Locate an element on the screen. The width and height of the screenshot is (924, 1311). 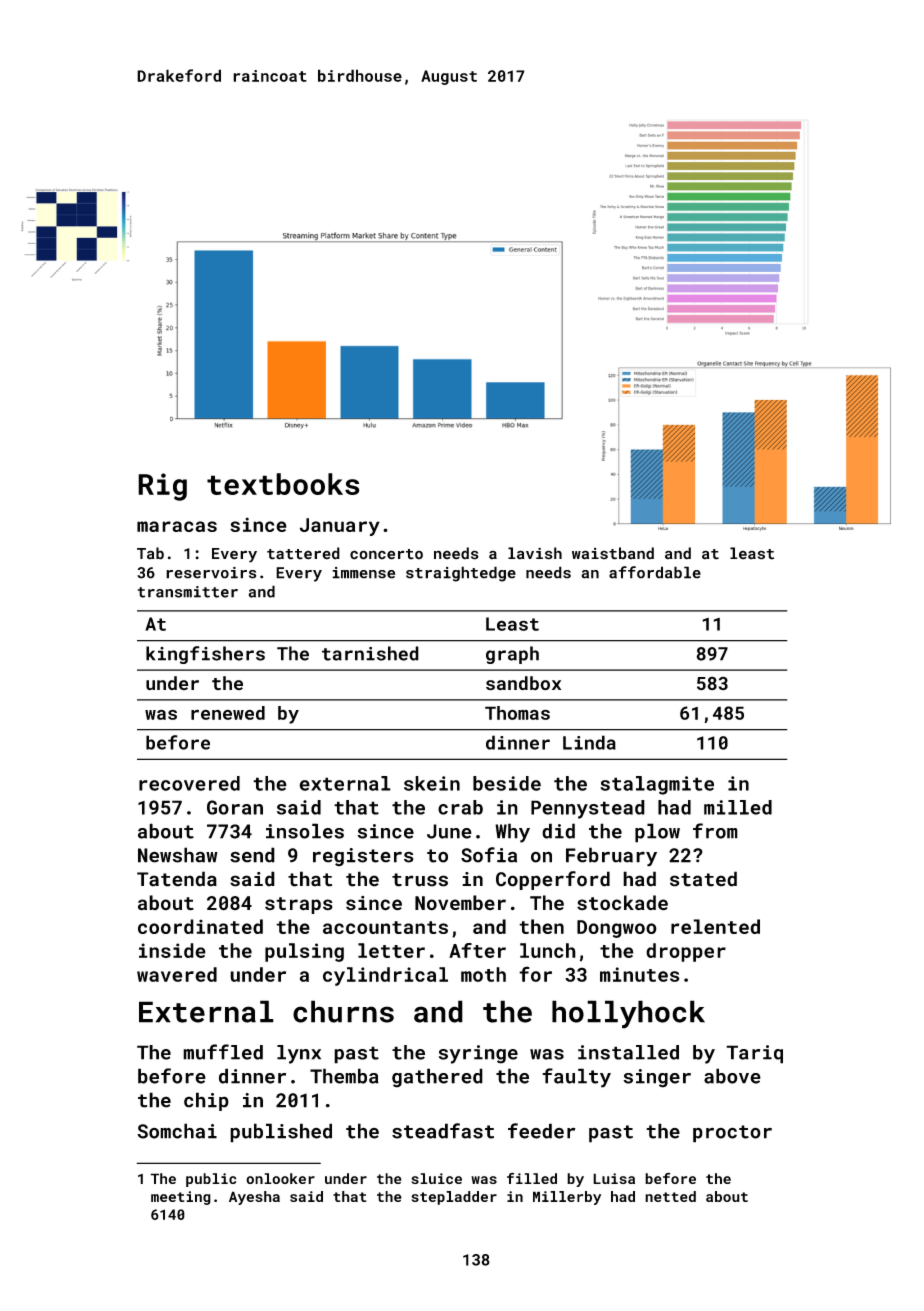
graph is located at coordinates (512, 655).
